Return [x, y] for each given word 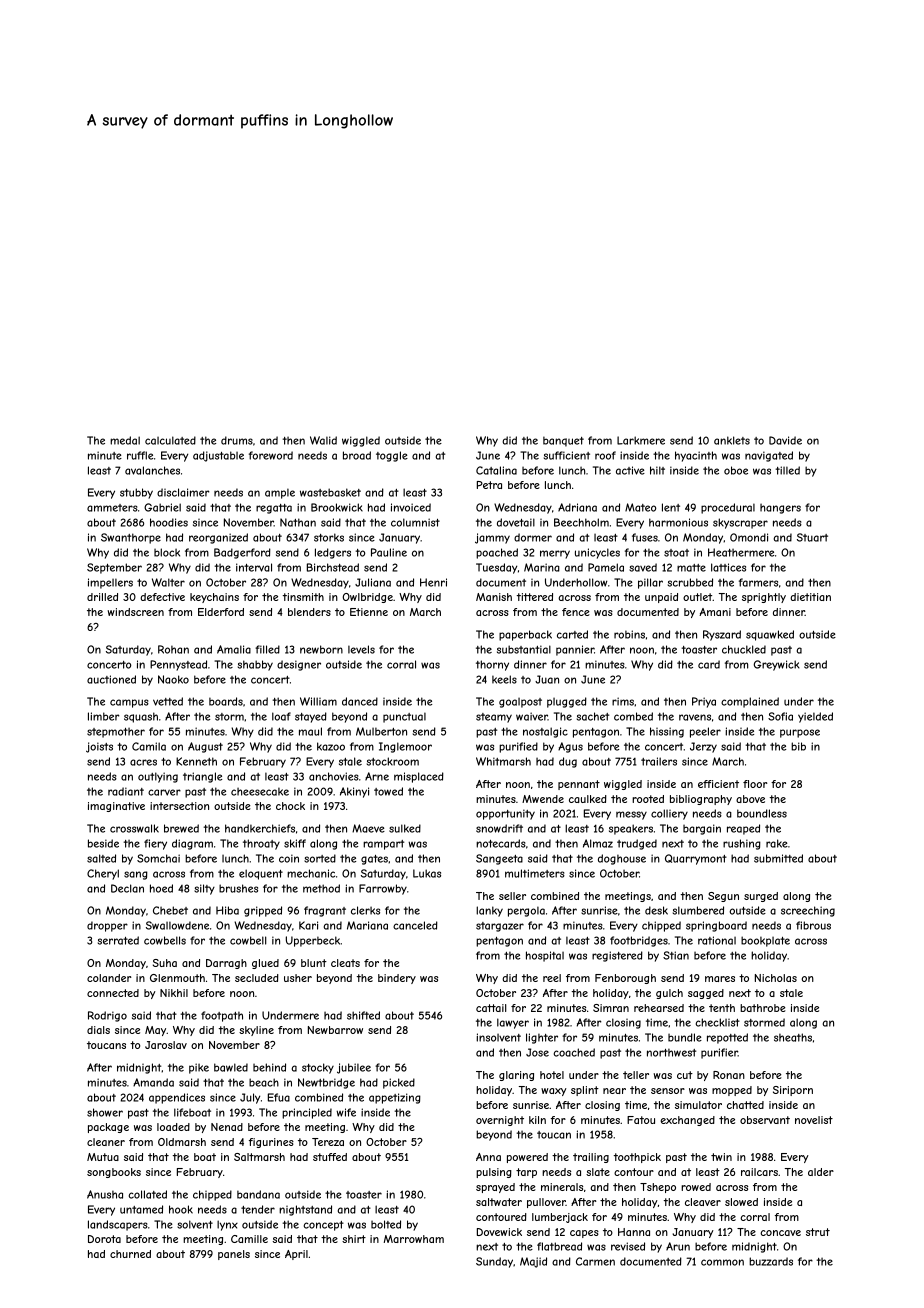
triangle [202, 777]
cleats [345, 963]
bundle [685, 1037]
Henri [433, 582]
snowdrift [499, 828]
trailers [659, 761]
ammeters [112, 508]
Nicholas [776, 978]
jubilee [354, 1068]
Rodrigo [107, 1016]
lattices [728, 567]
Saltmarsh [259, 1157]
